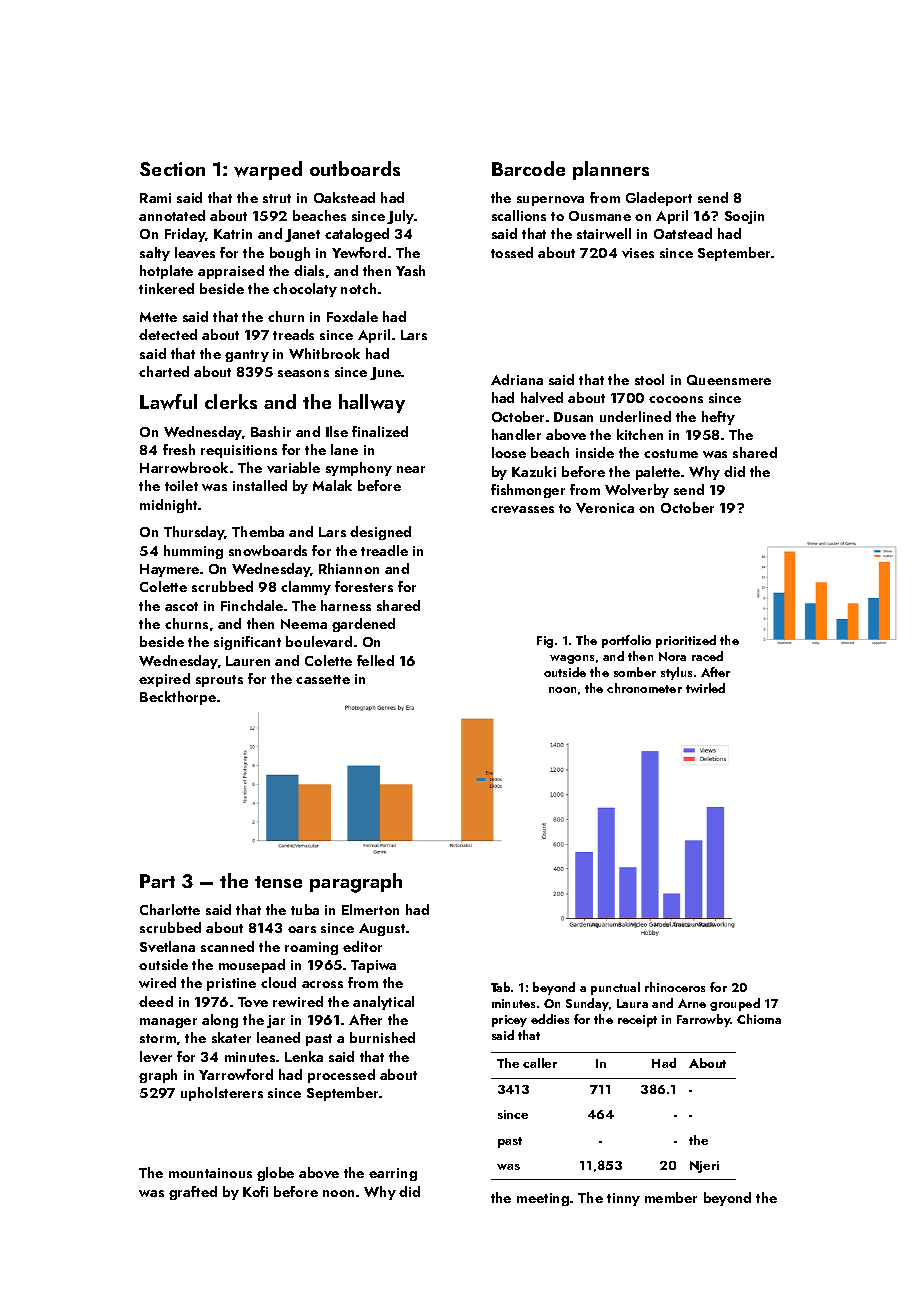 The height and width of the page is (1311, 924). What do you see at coordinates (355, 168) in the page?
I see `outboards` at bounding box center [355, 168].
